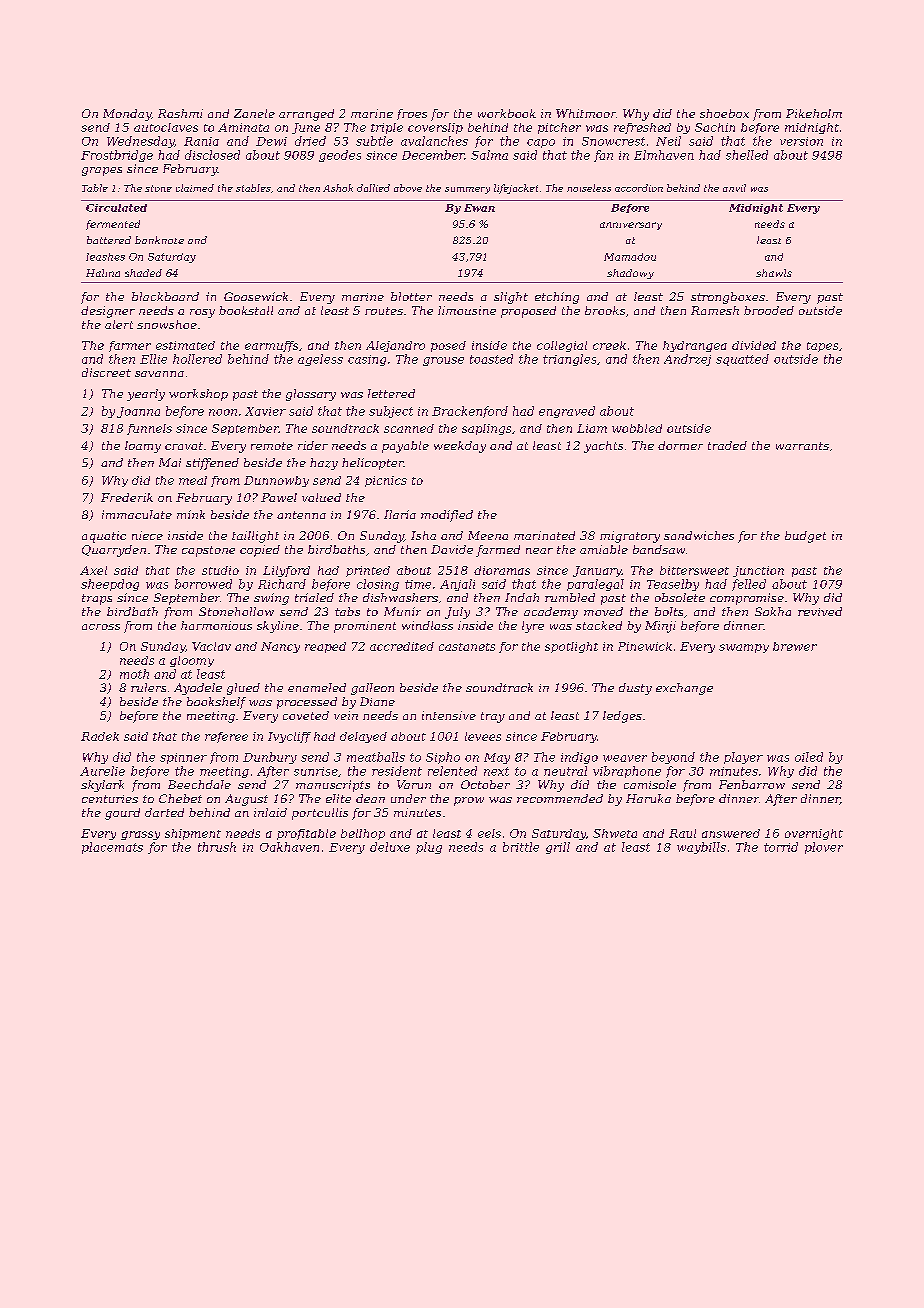 The width and height of the screenshot is (924, 1308). What do you see at coordinates (217, 847) in the screenshot?
I see `thrush` at bounding box center [217, 847].
